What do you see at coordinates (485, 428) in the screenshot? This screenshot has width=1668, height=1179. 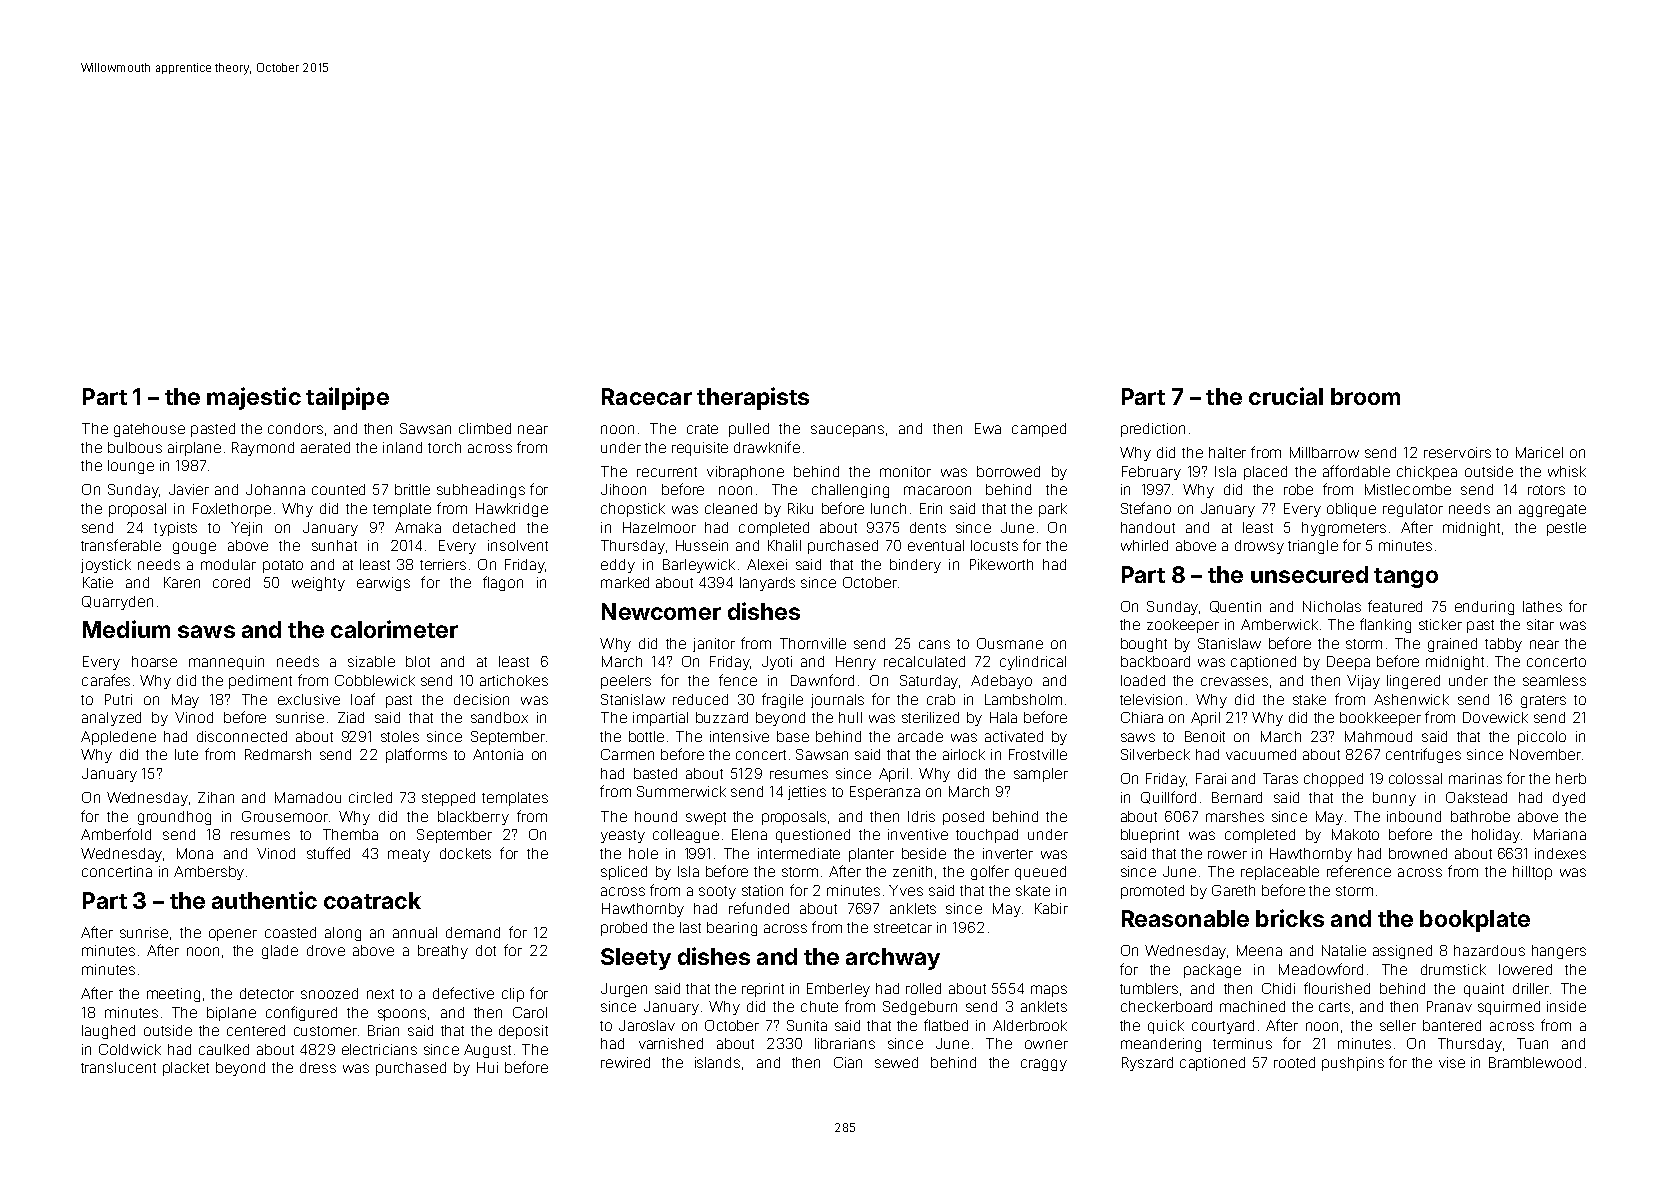 I see `climbed` at bounding box center [485, 428].
